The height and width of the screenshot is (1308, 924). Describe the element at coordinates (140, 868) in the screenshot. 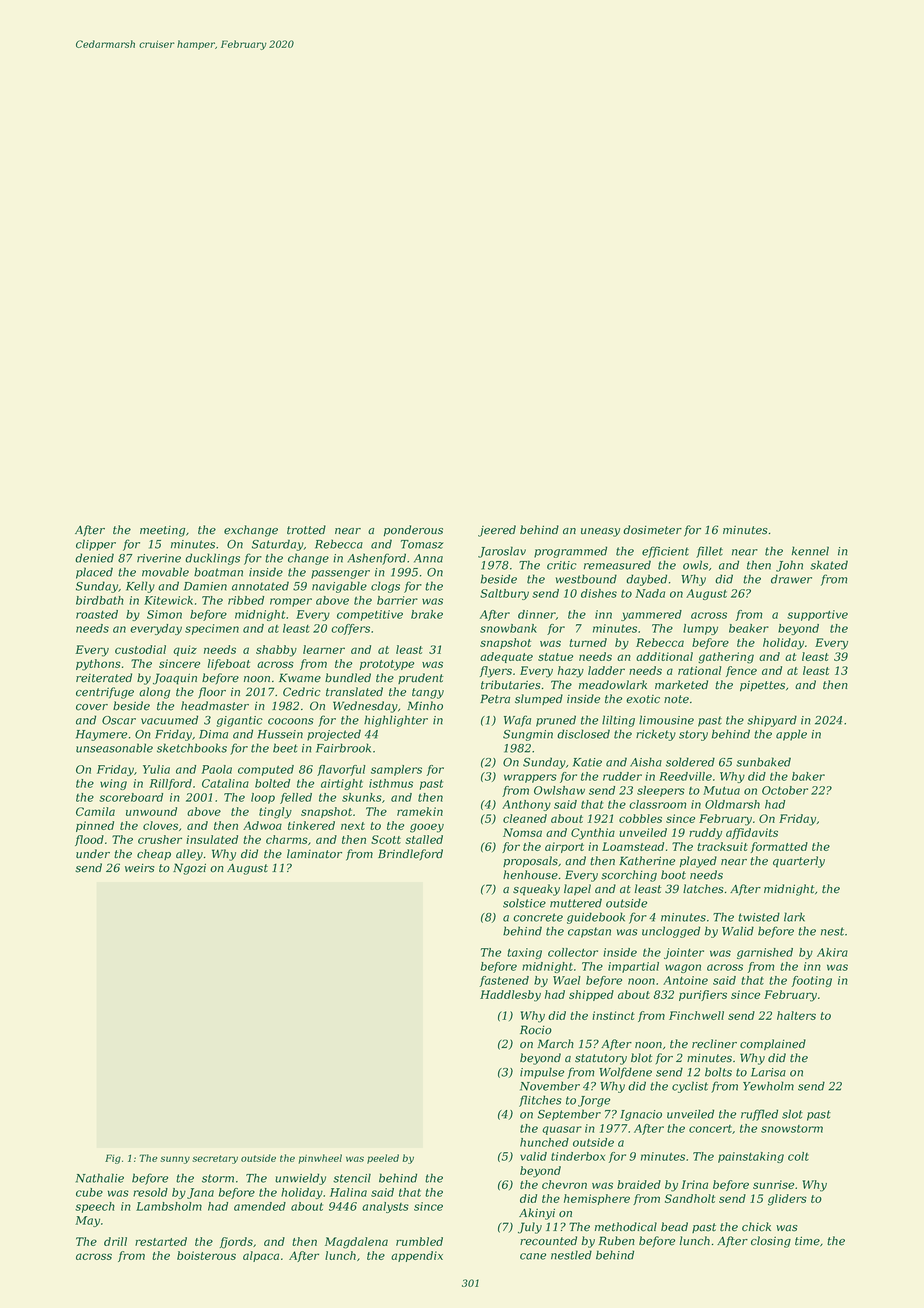

I see `weirs` at that location.
